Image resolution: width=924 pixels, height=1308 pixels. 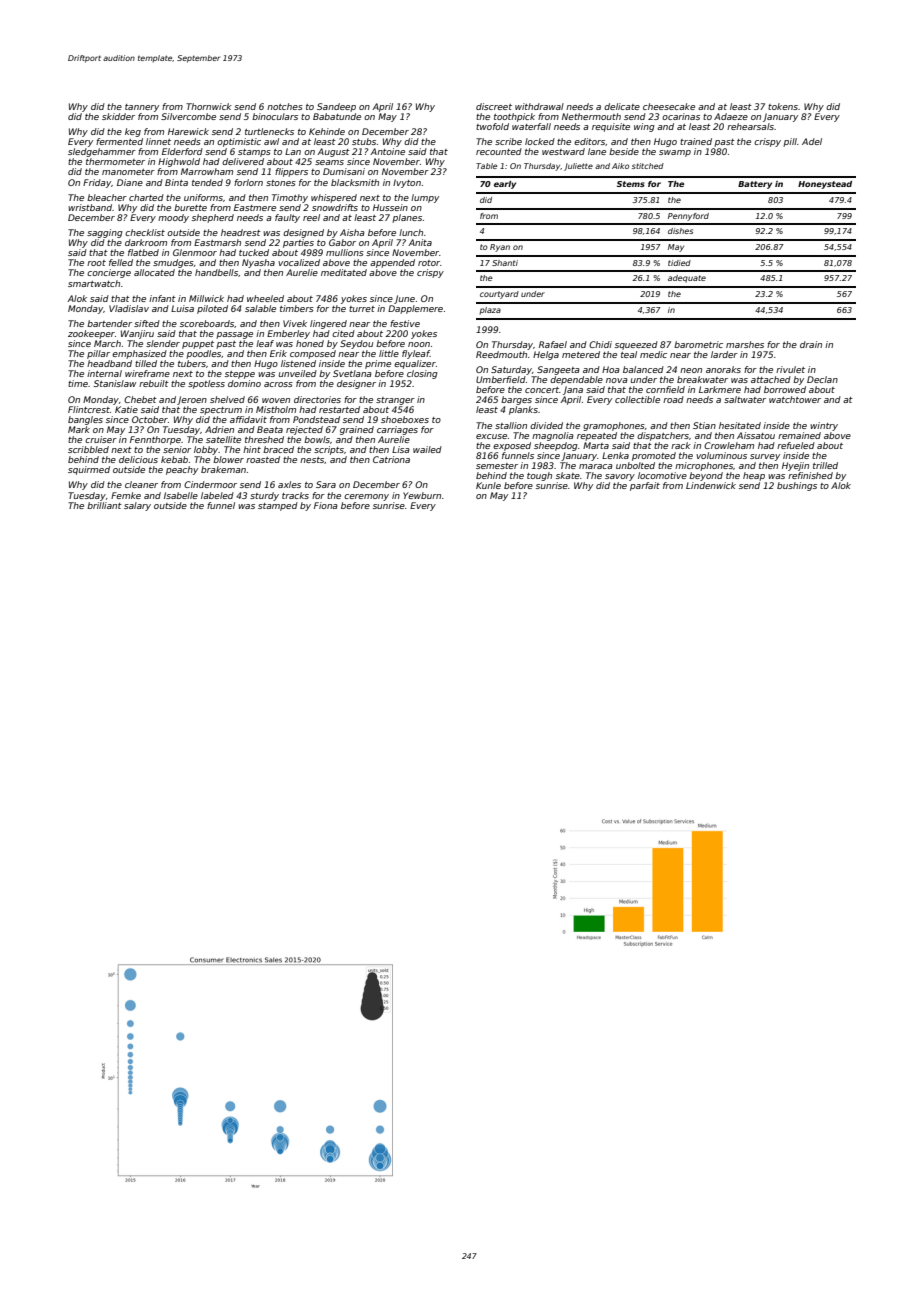 I want to click on Millwick, so click(x=206, y=298).
